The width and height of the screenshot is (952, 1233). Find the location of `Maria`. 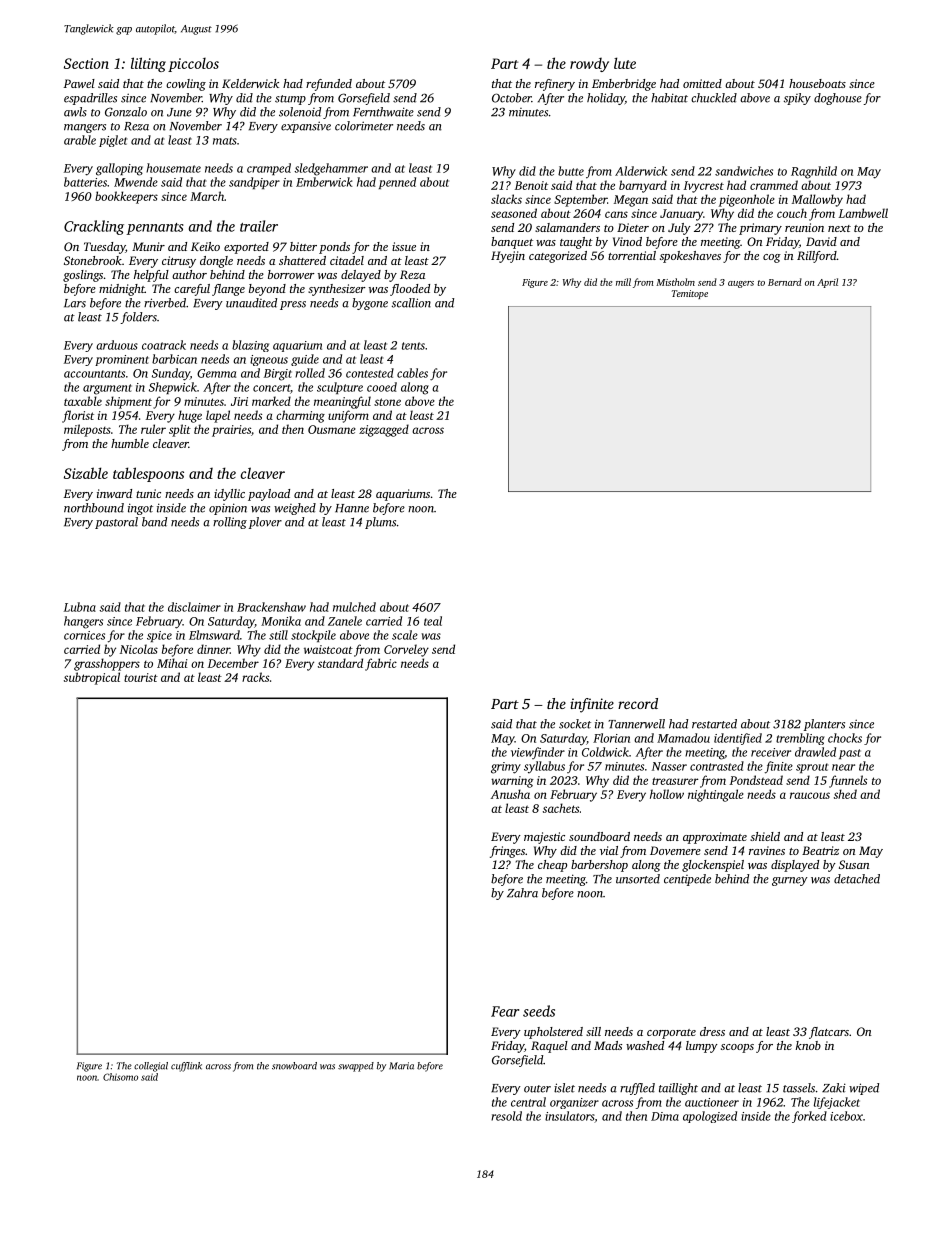

Maria is located at coordinates (401, 1066).
